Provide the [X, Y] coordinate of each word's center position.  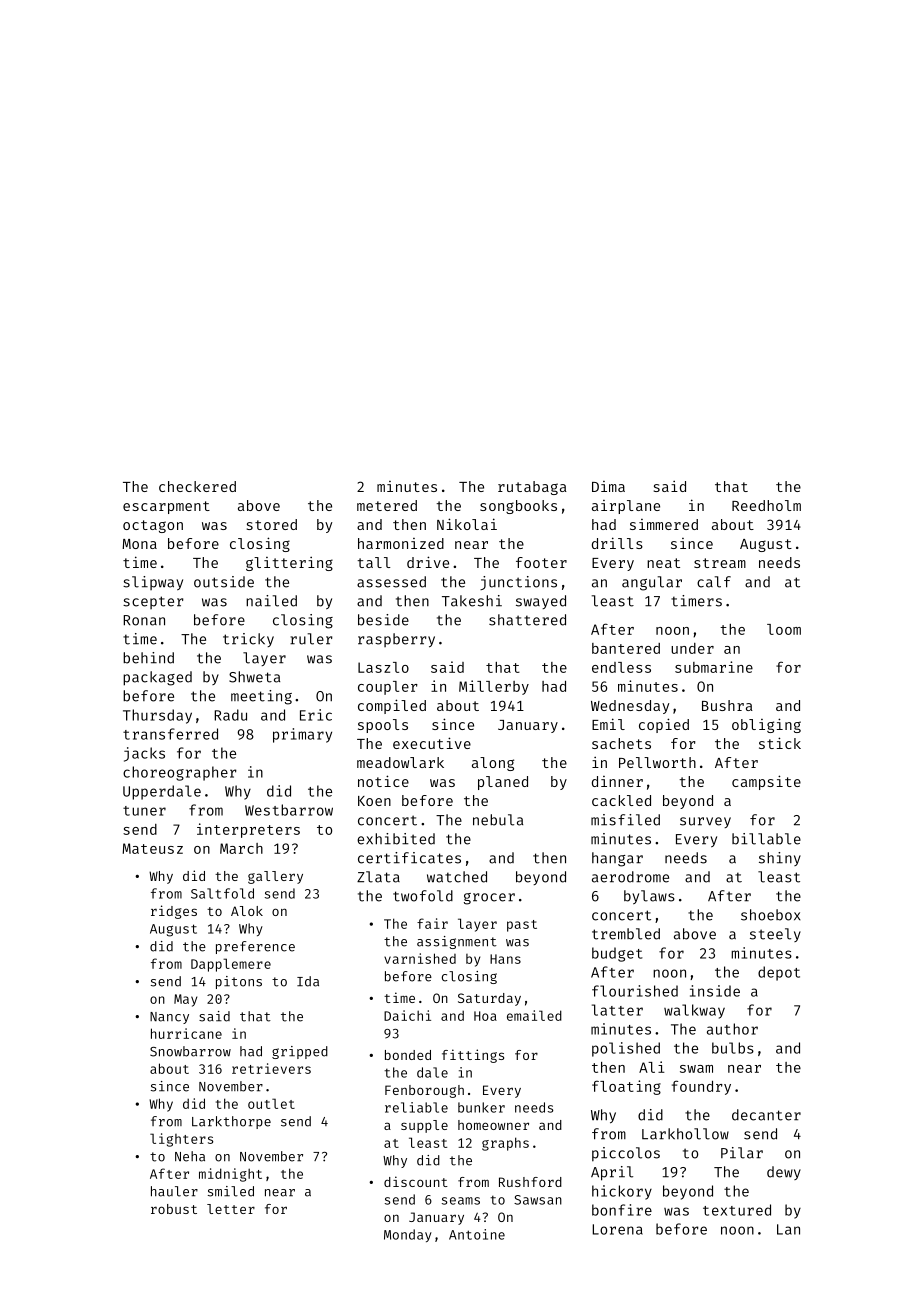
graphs [505, 1144]
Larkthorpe [231, 1122]
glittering [289, 563]
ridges [174, 912]
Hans [505, 959]
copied [664, 725]
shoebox [771, 915]
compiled [392, 706]
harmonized [401, 543]
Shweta [254, 677]
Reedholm [766, 505]
